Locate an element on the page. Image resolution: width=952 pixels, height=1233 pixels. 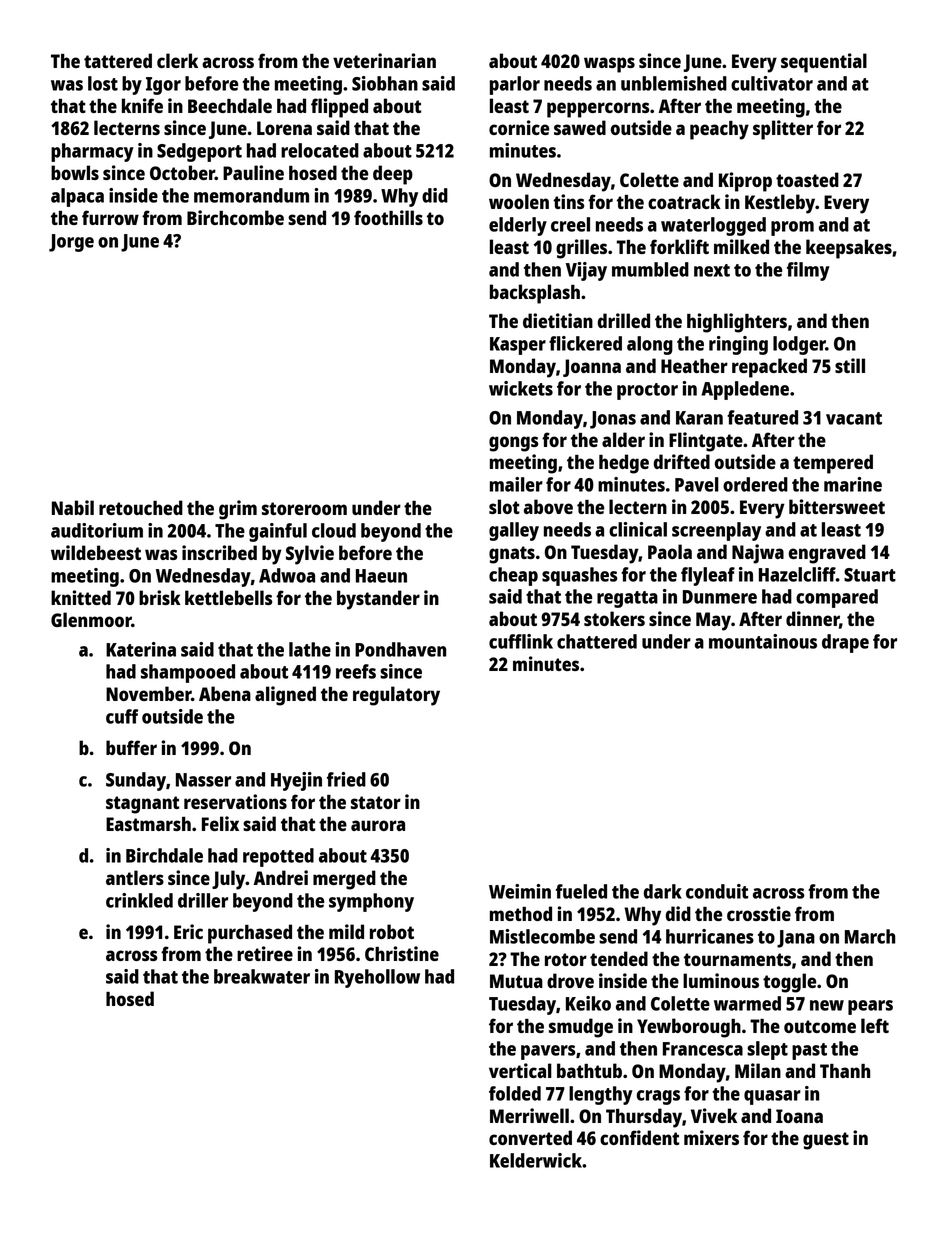
Heather is located at coordinates (694, 366).
